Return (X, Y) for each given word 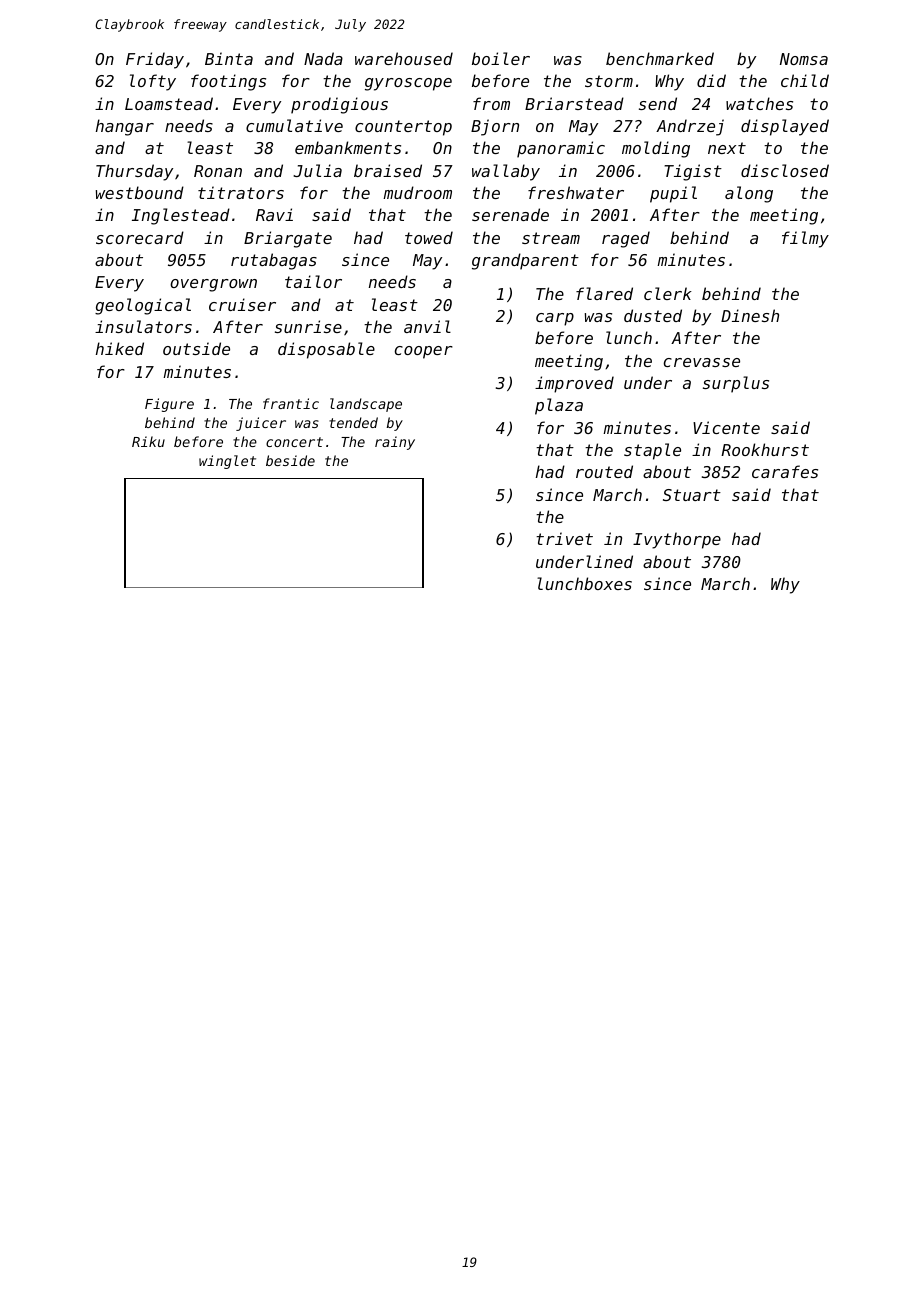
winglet (227, 462)
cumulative (294, 125)
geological (143, 306)
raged (626, 239)
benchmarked (660, 58)
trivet (564, 538)
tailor (313, 281)
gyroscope (408, 84)
